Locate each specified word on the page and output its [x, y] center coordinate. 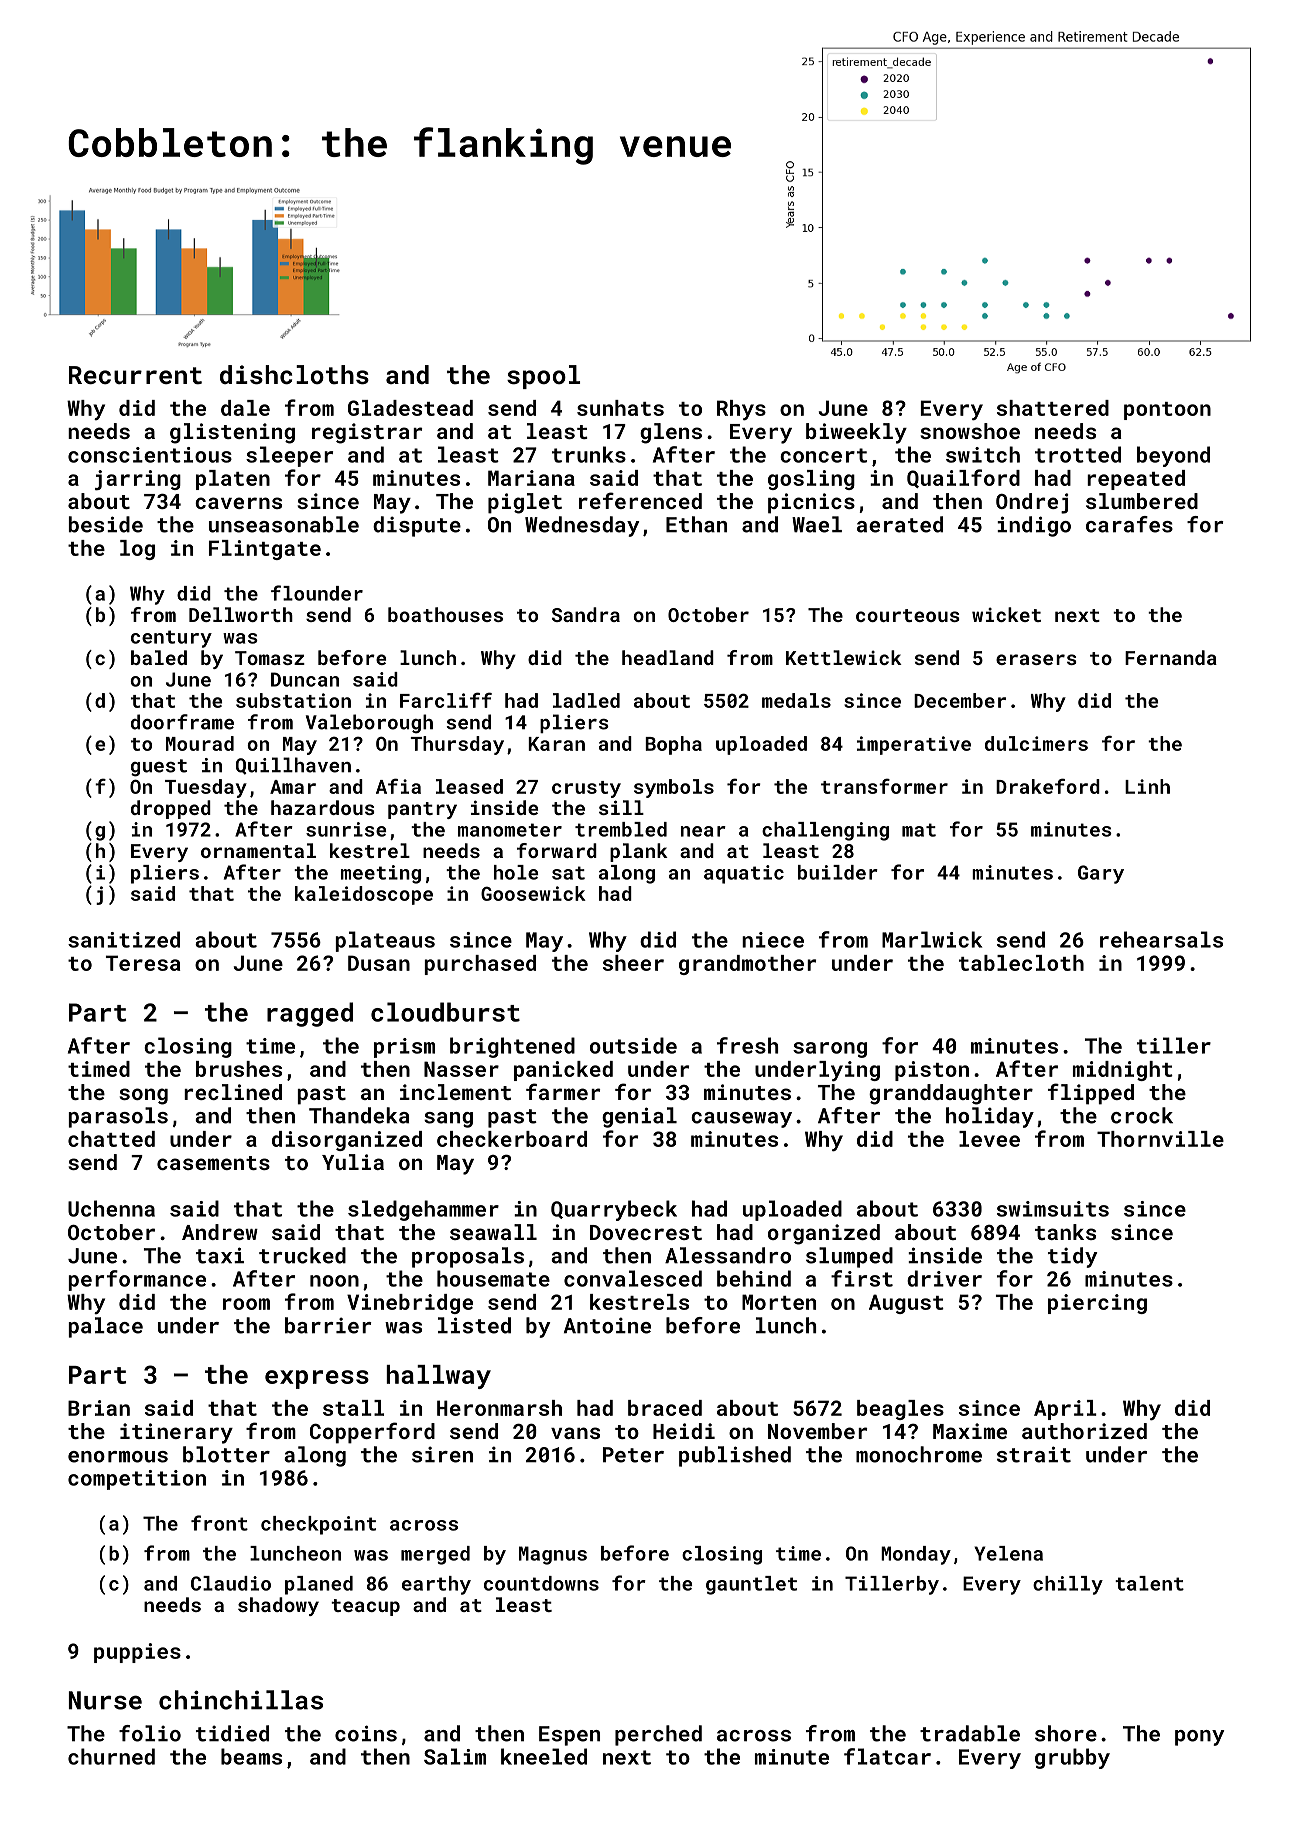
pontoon [1167, 411]
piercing [1097, 1304]
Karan [556, 744]
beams [251, 1756]
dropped [171, 809]
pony [1199, 1738]
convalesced [633, 1278]
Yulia [353, 1162]
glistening [232, 433]
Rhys [741, 410]
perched [658, 1735]
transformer [884, 786]
